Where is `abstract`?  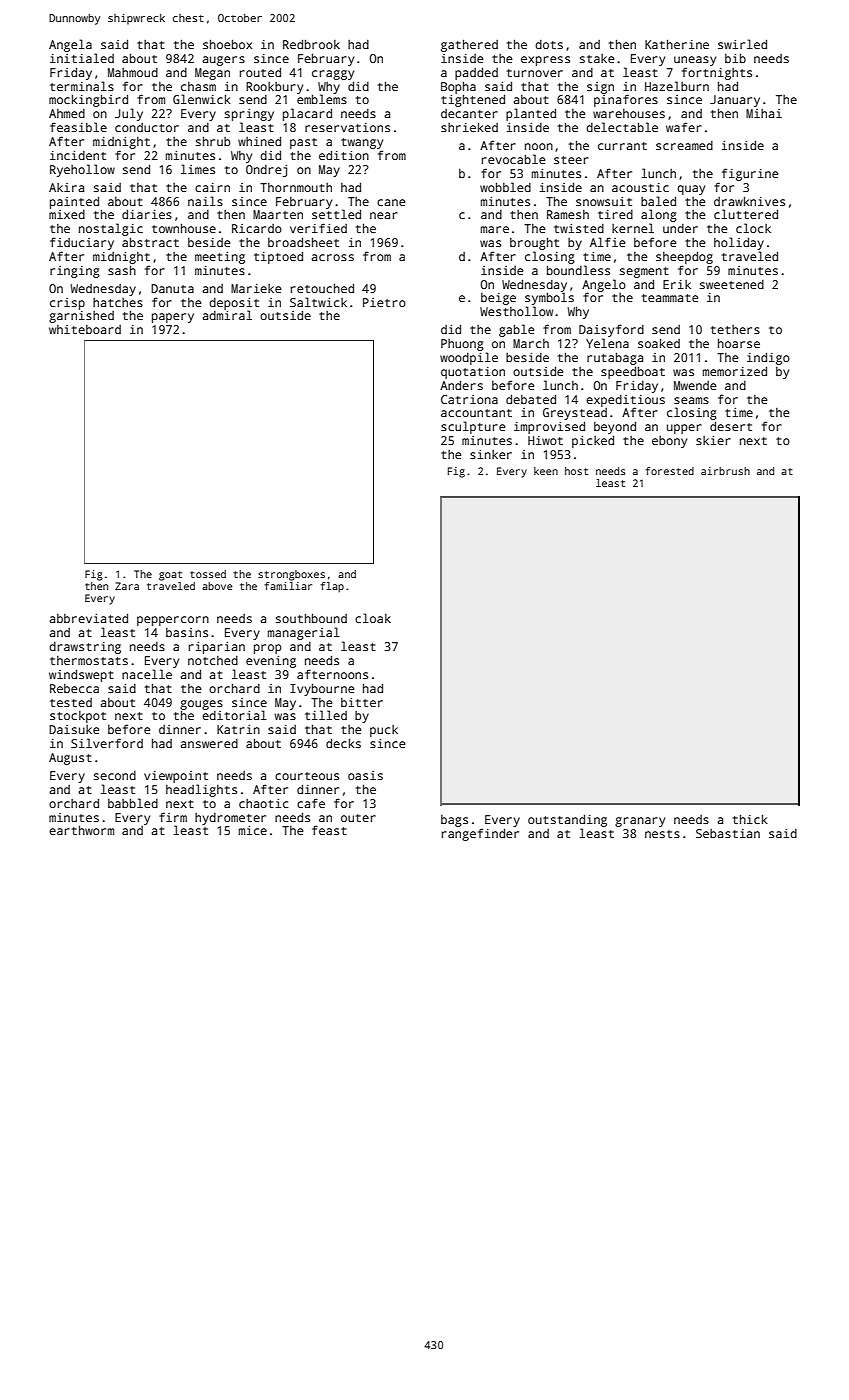 abstract is located at coordinates (150, 242).
